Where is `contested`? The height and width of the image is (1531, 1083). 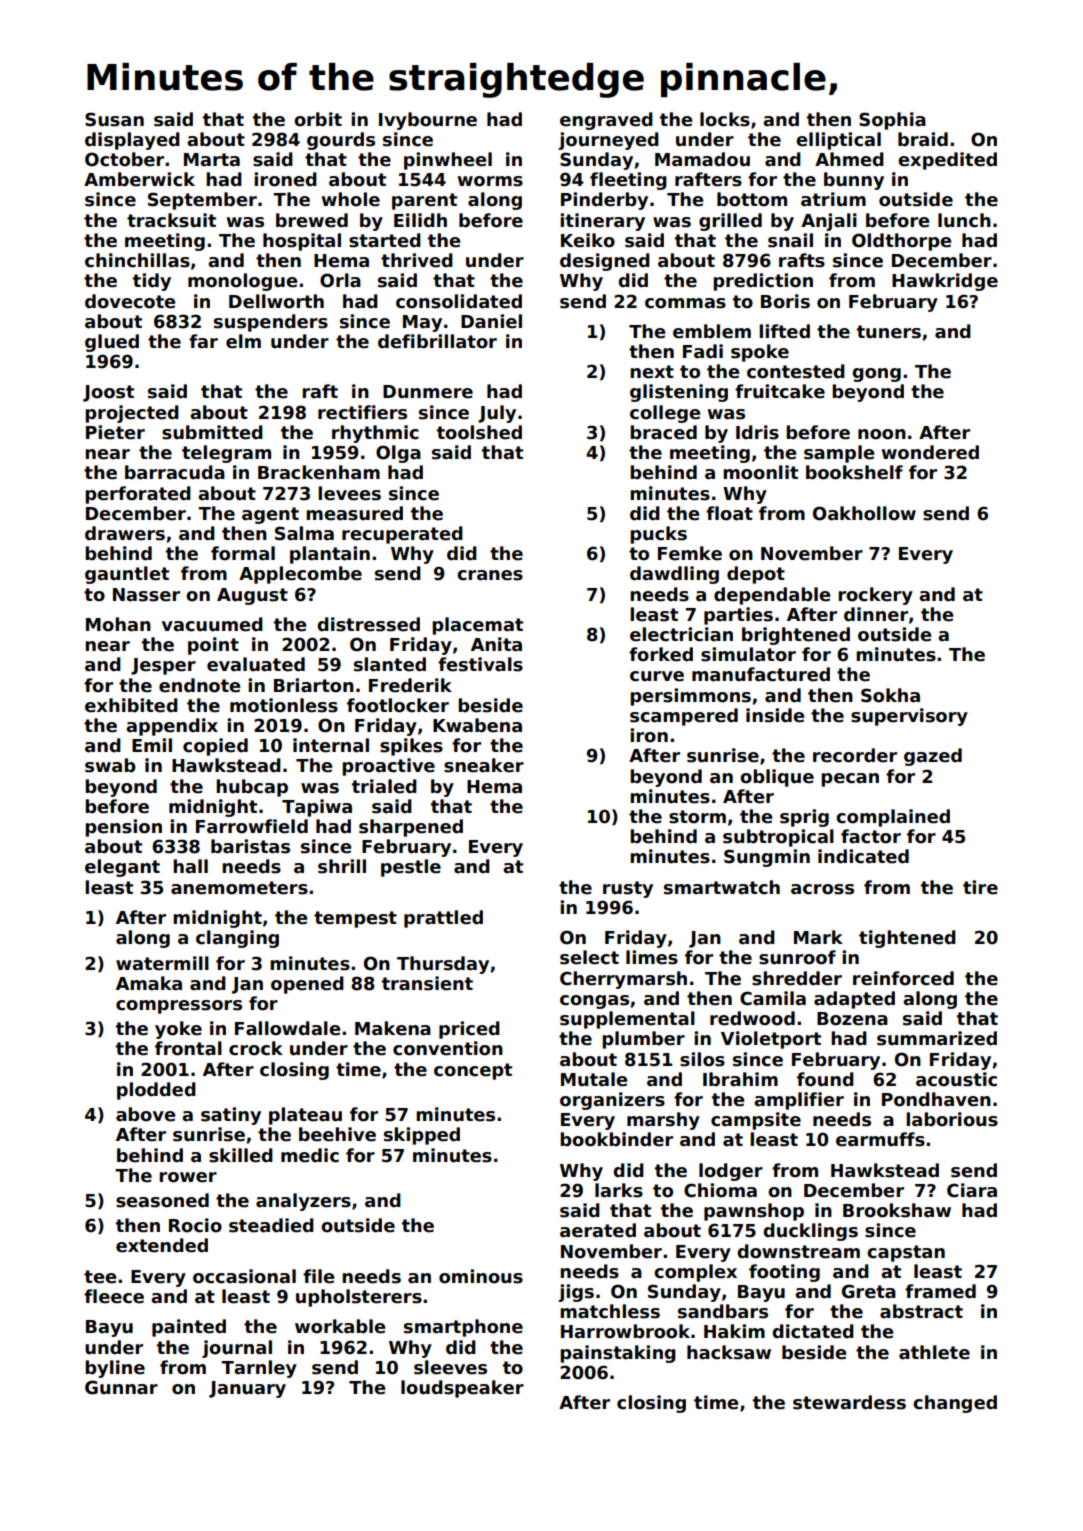
contested is located at coordinates (796, 371).
